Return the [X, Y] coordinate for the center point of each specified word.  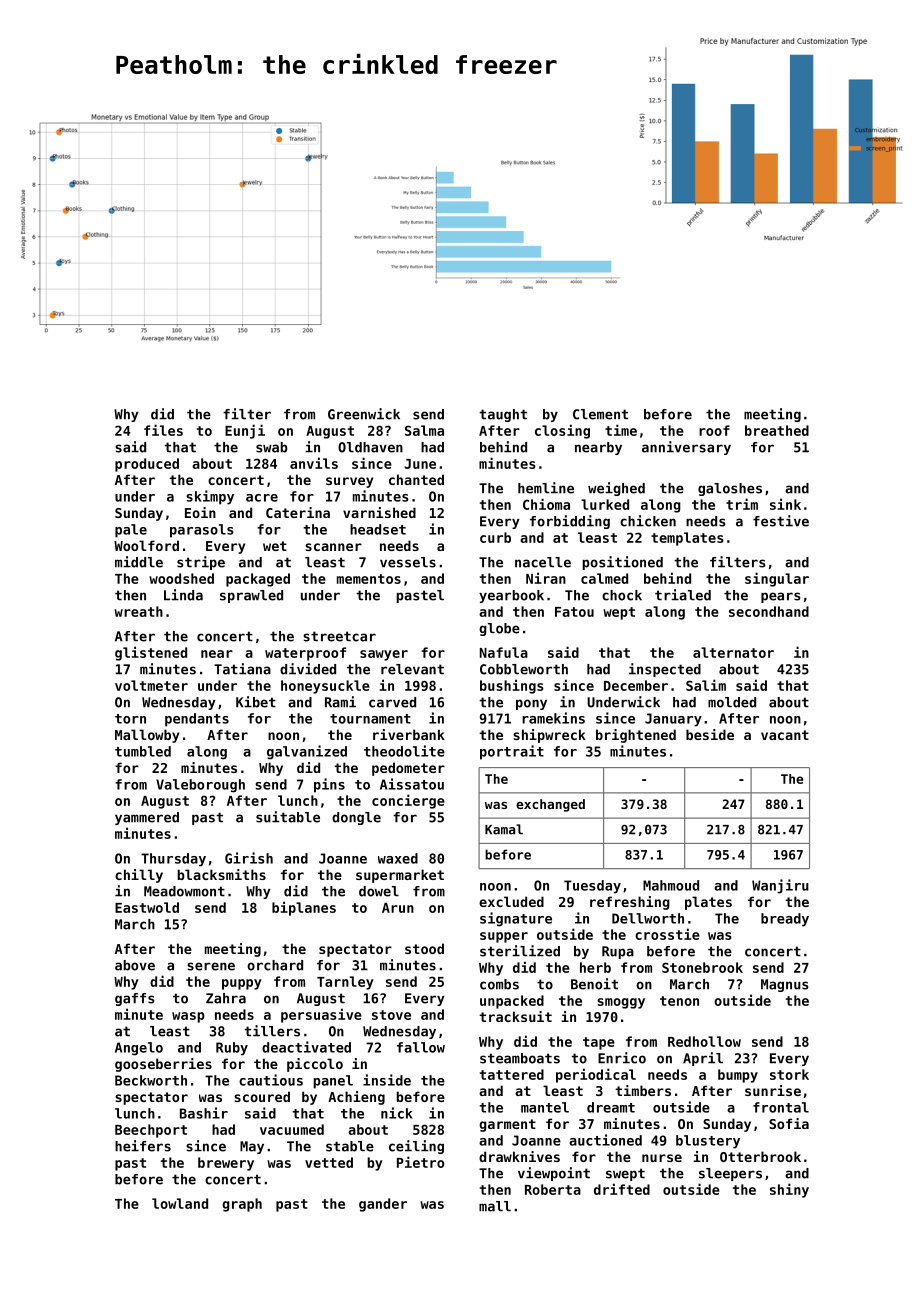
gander [383, 1205]
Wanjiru [780, 886]
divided [308, 669]
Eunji [245, 431]
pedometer [408, 769]
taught [503, 415]
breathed [777, 430]
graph [242, 1205]
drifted [622, 1189]
